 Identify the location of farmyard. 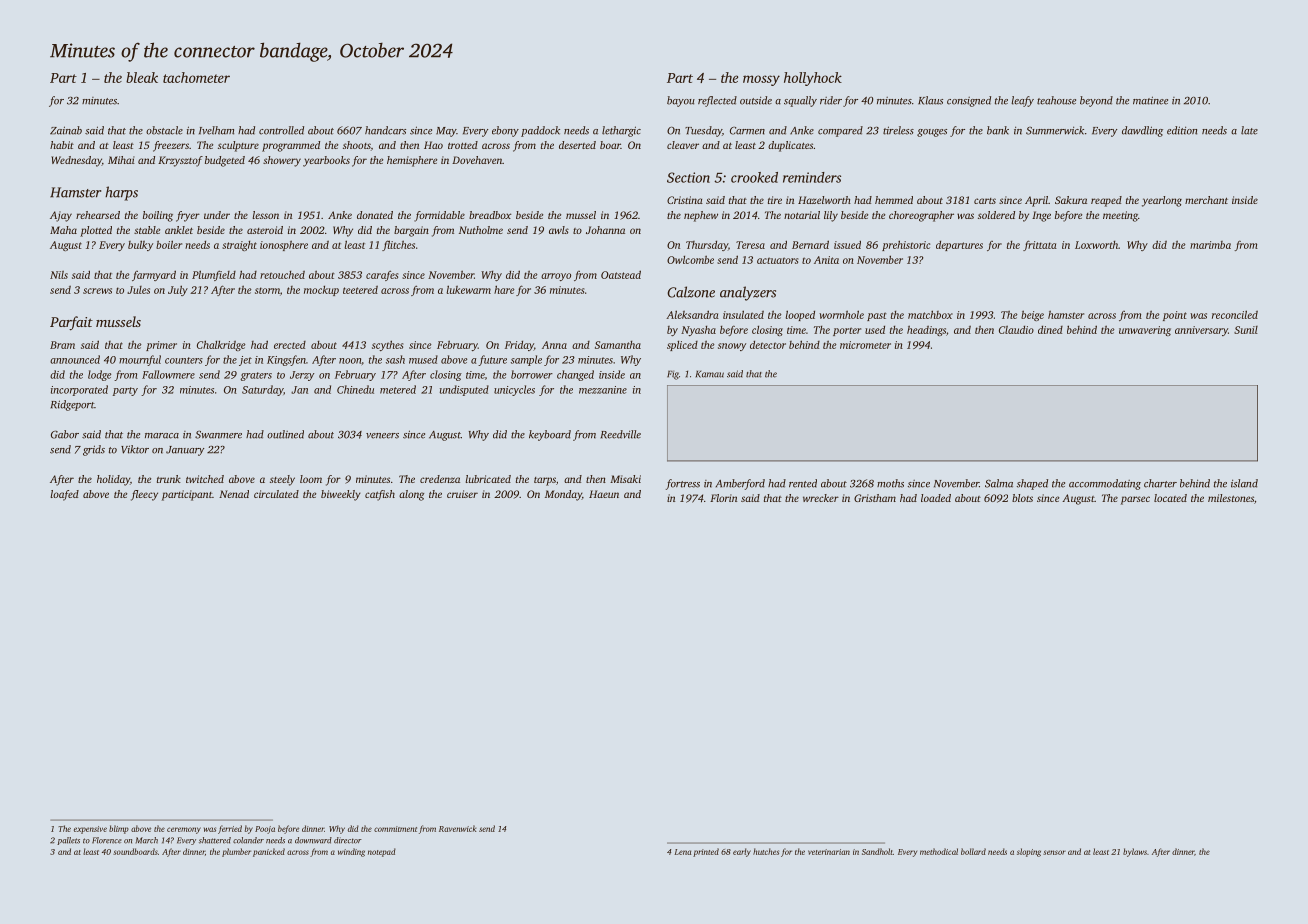
(154, 275).
